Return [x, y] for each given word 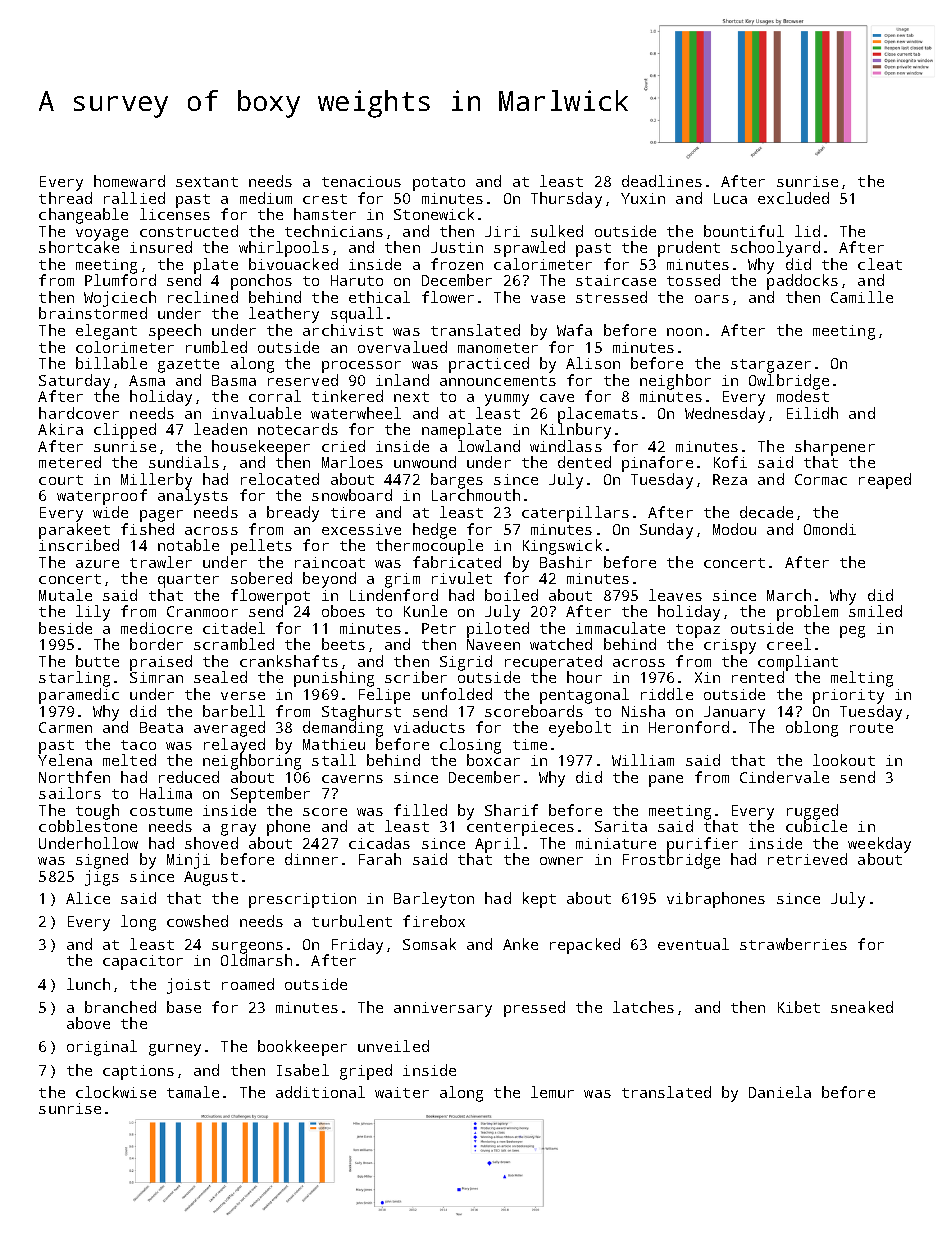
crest [325, 199]
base [184, 1007]
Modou [734, 529]
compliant [798, 663]
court [61, 480]
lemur [552, 1092]
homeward [129, 181]
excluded [793, 198]
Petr [439, 628]
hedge [434, 531]
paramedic [79, 696]
